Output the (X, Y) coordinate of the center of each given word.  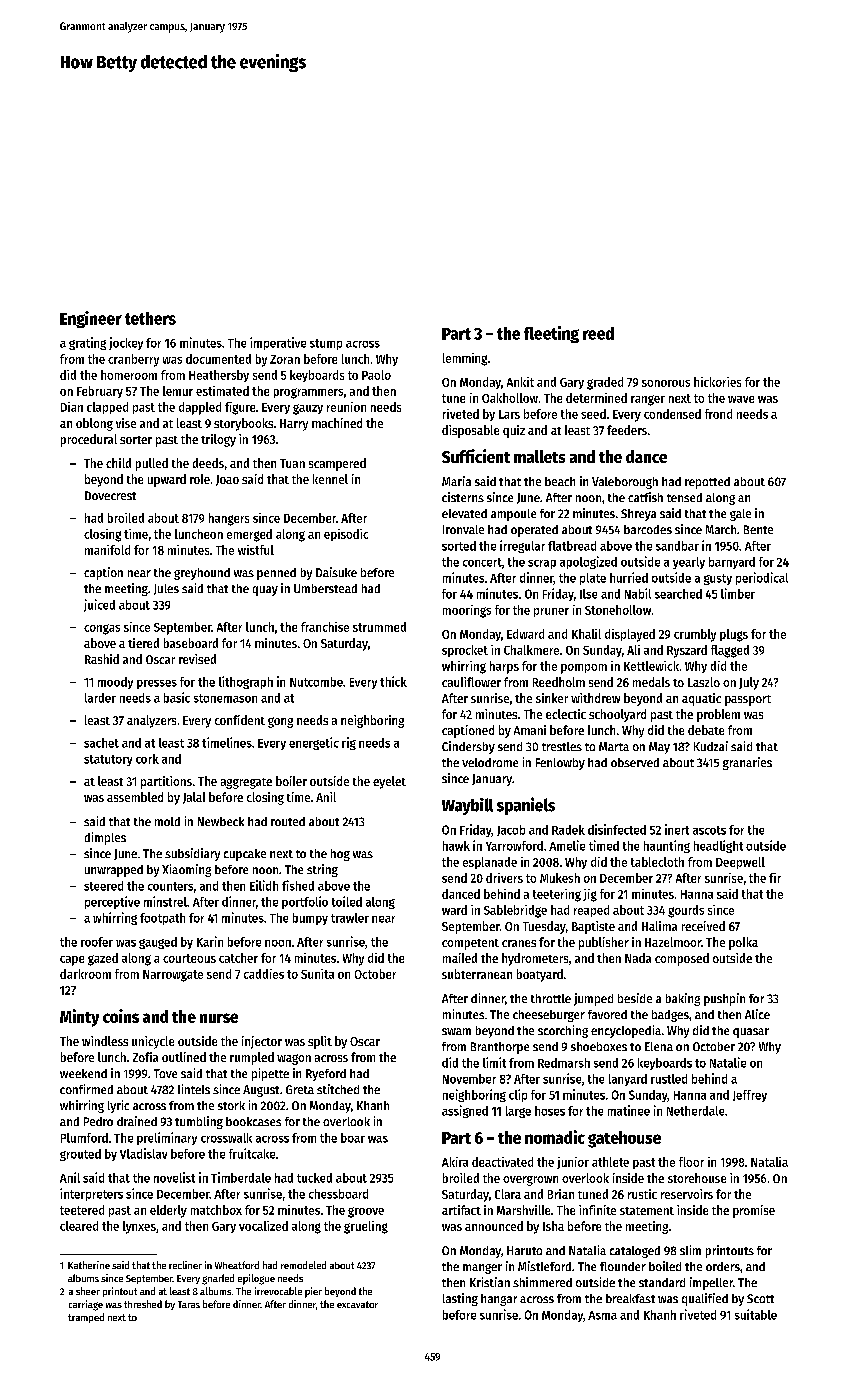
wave (741, 399)
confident (240, 720)
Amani (530, 730)
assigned (465, 1111)
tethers (150, 318)
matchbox (216, 1210)
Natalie (728, 1062)
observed (635, 762)
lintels (194, 1089)
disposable (470, 431)
